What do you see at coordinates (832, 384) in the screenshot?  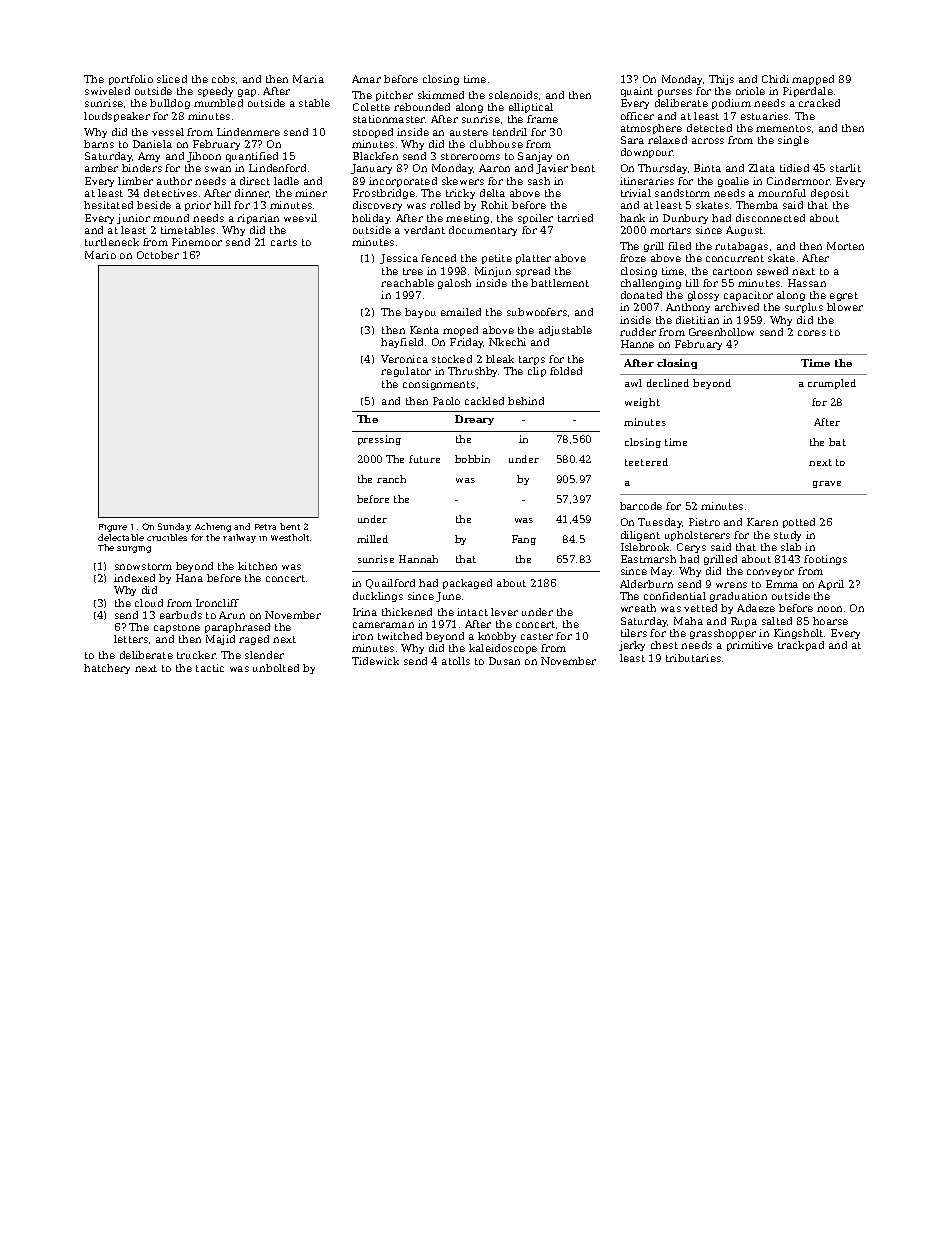 I see `crumpled` at bounding box center [832, 384].
